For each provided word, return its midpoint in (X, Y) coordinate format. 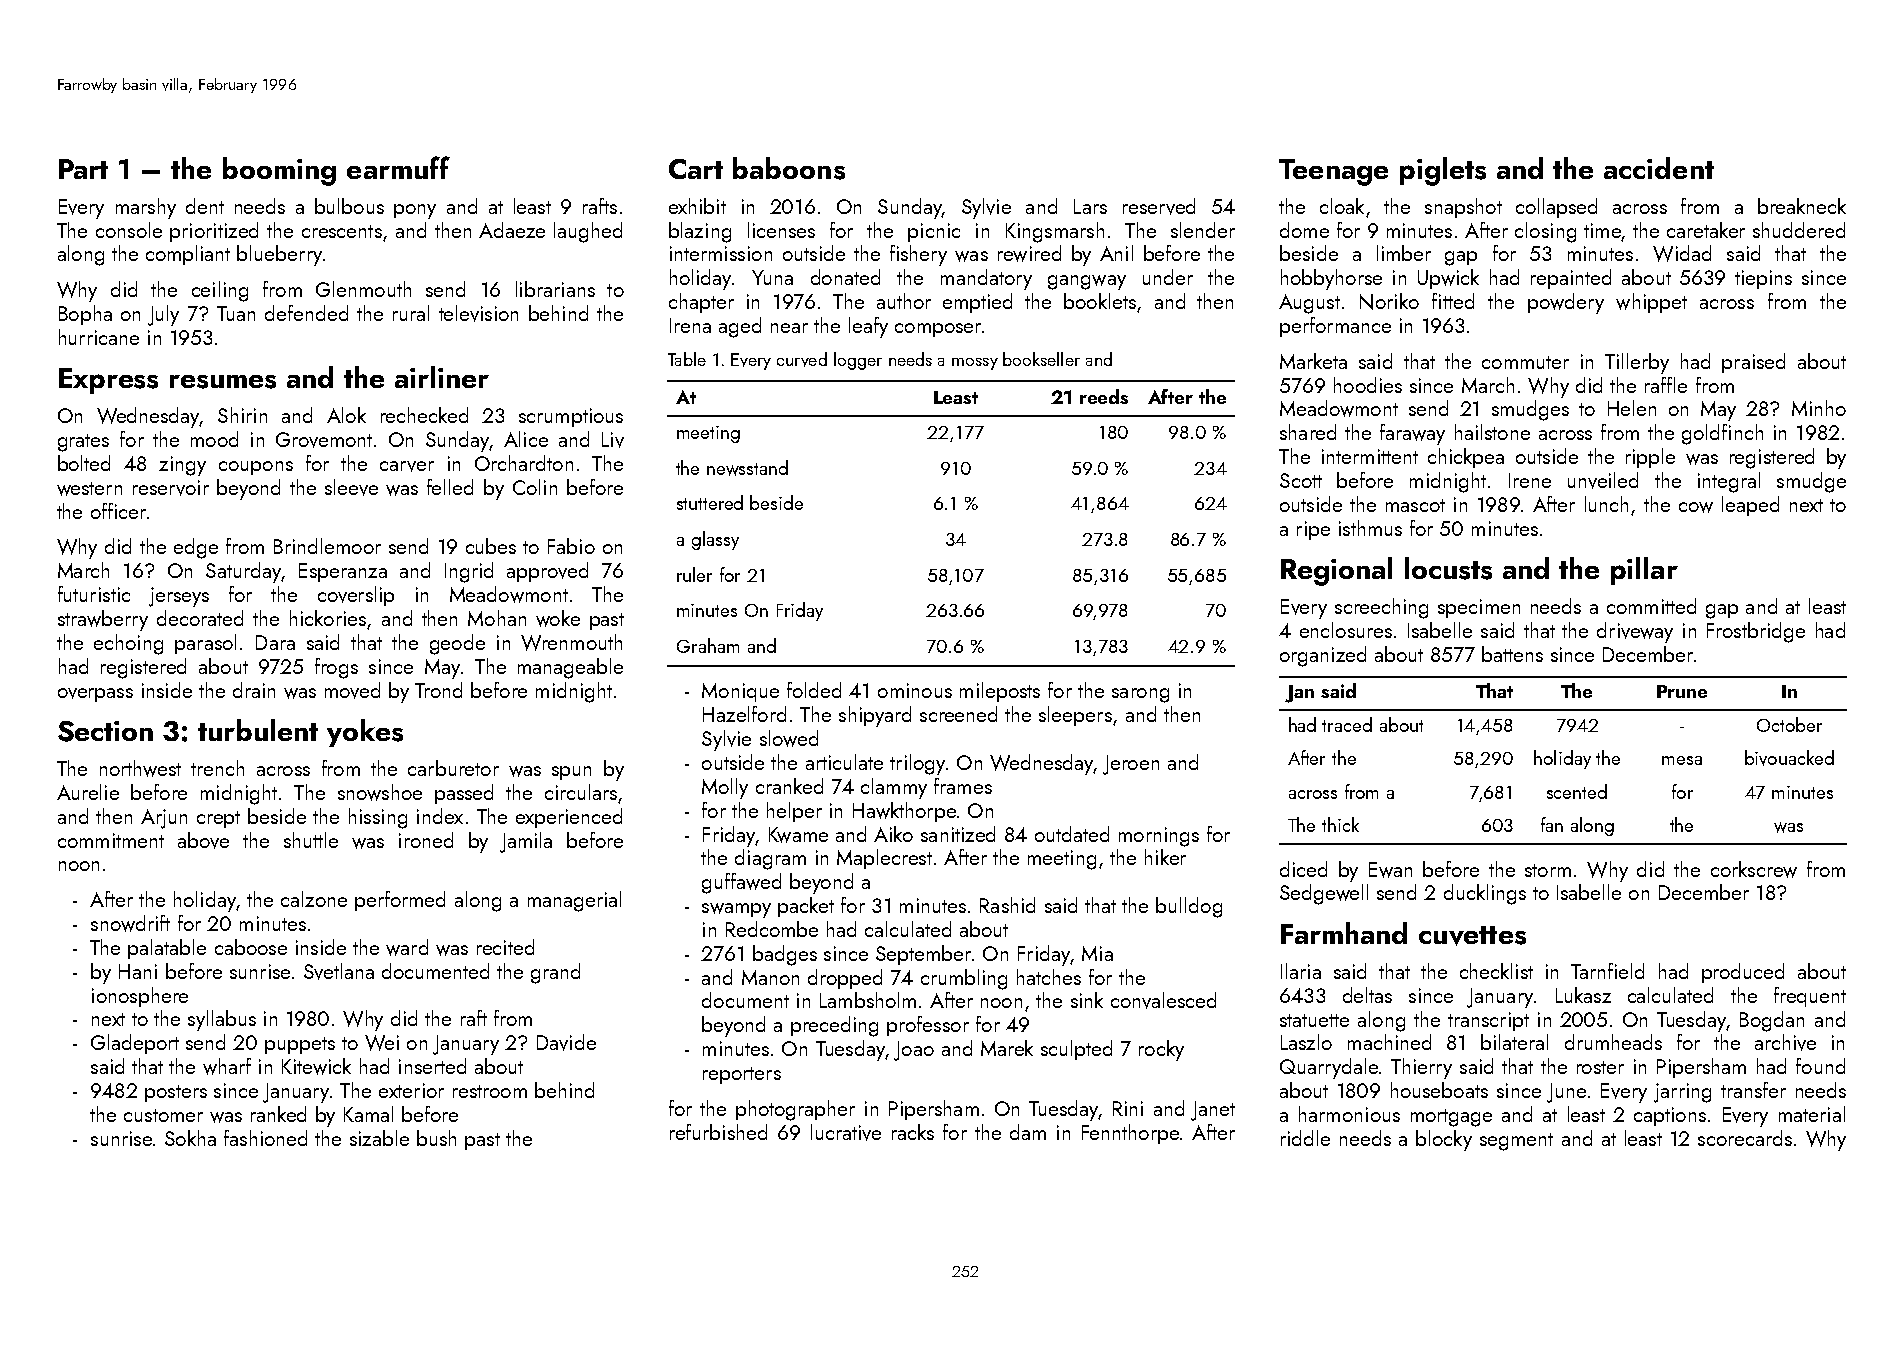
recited (505, 947)
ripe (1313, 530)
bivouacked (1789, 758)
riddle (1305, 1138)
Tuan (236, 313)
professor (928, 1026)
